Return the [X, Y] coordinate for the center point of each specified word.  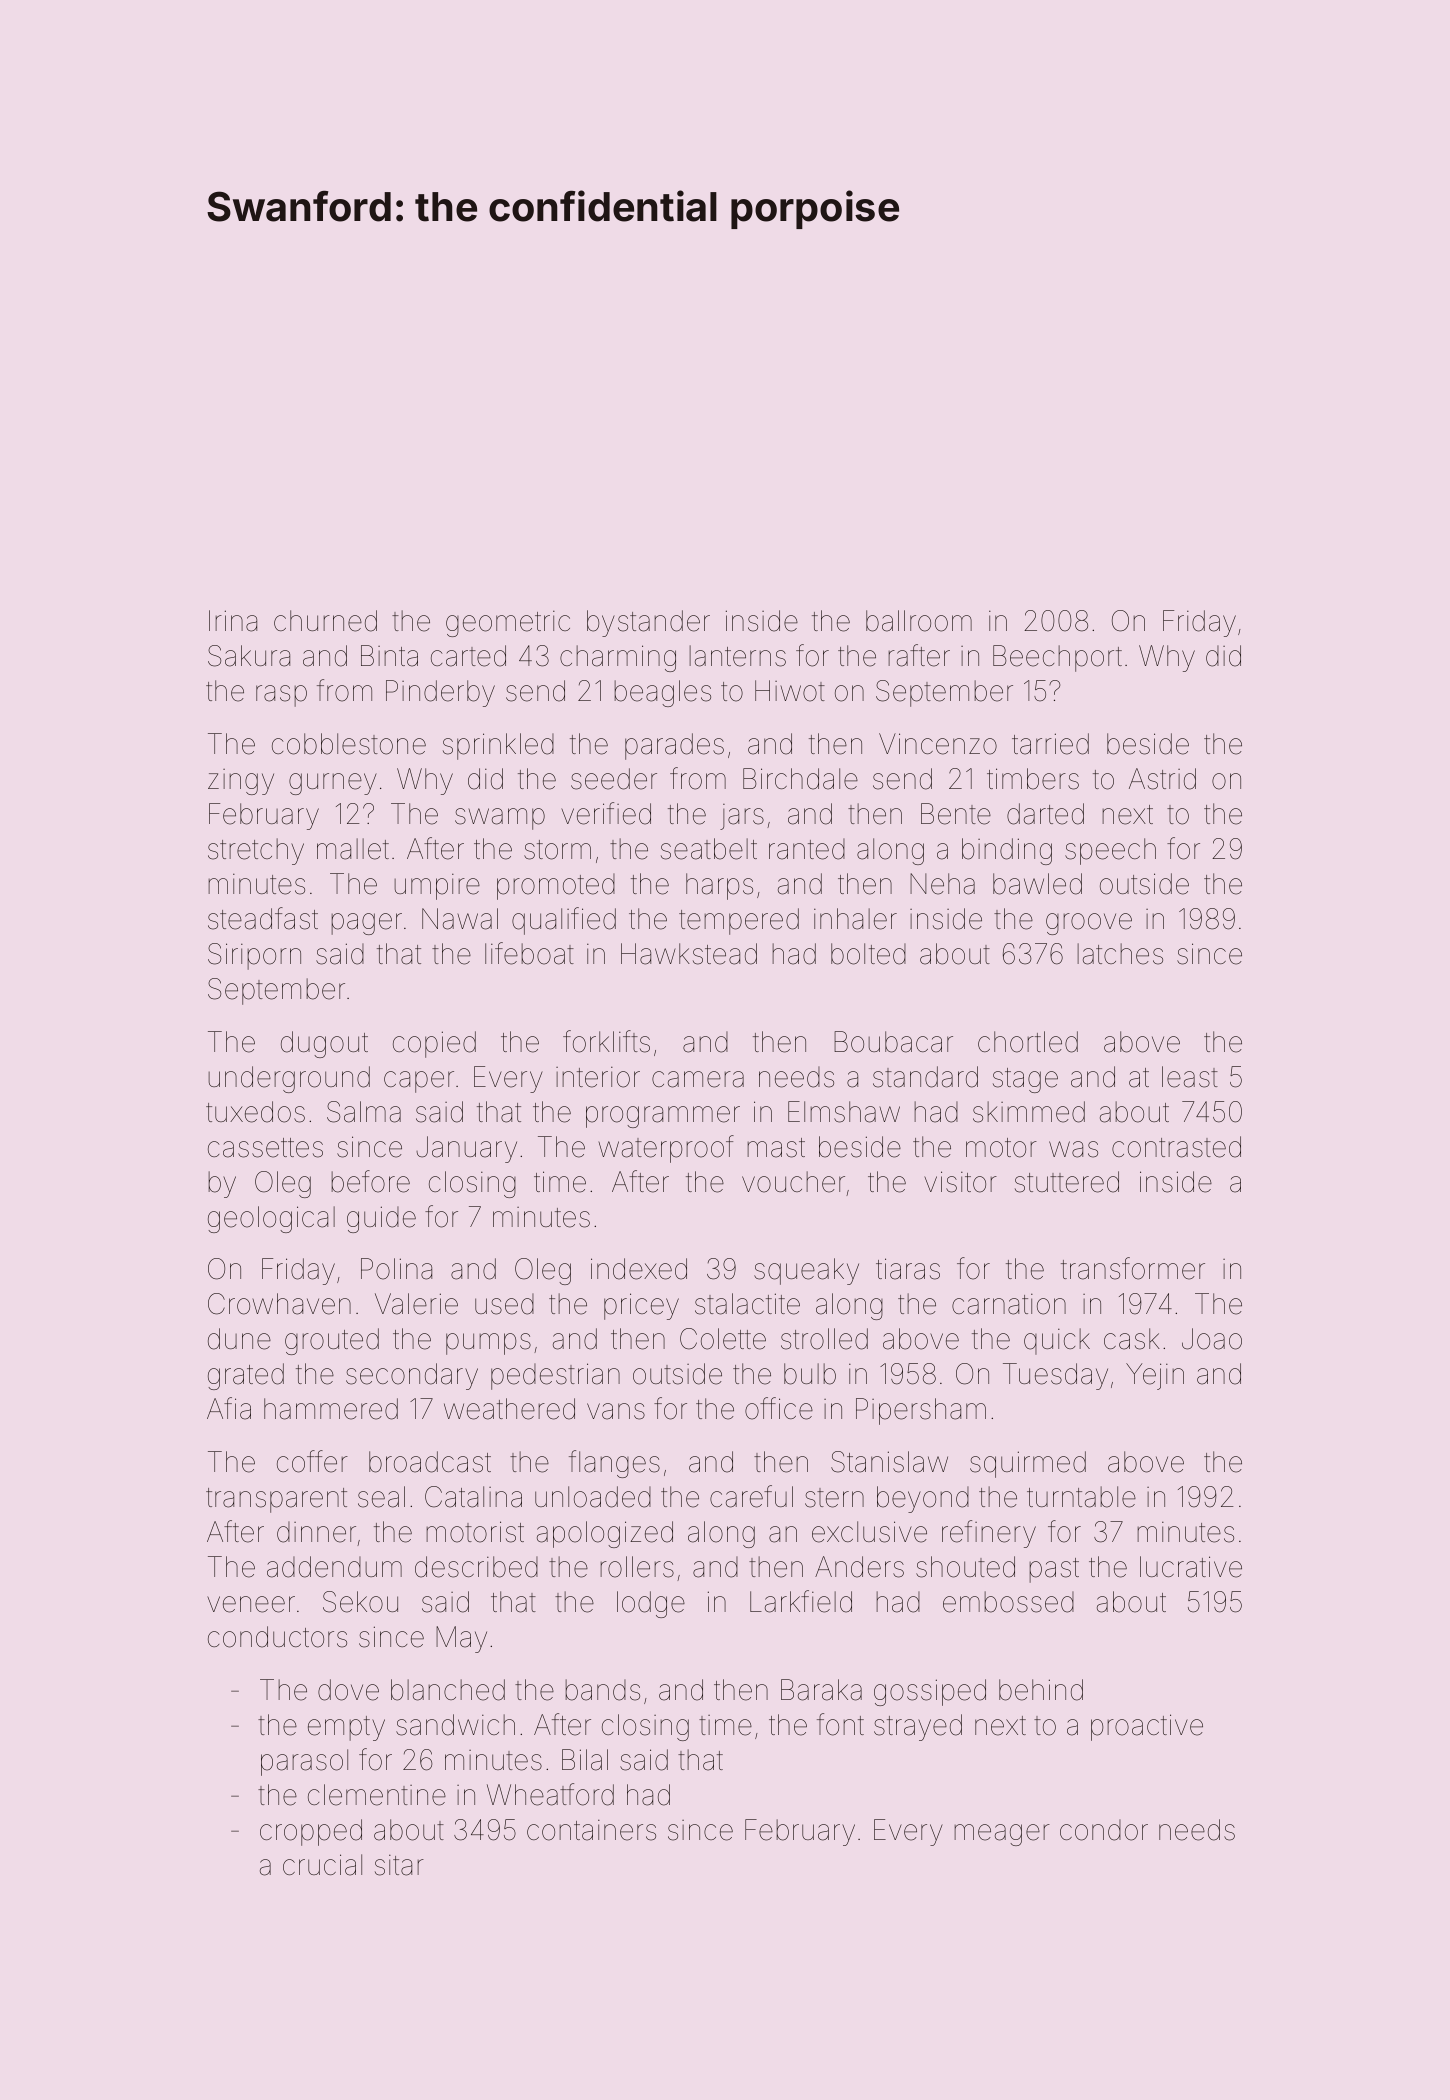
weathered [509, 1409]
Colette [723, 1339]
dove [348, 1690]
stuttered [1067, 1182]
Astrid [1162, 779]
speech [1110, 851]
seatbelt [709, 849]
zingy [241, 782]
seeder [614, 779]
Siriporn [254, 956]
